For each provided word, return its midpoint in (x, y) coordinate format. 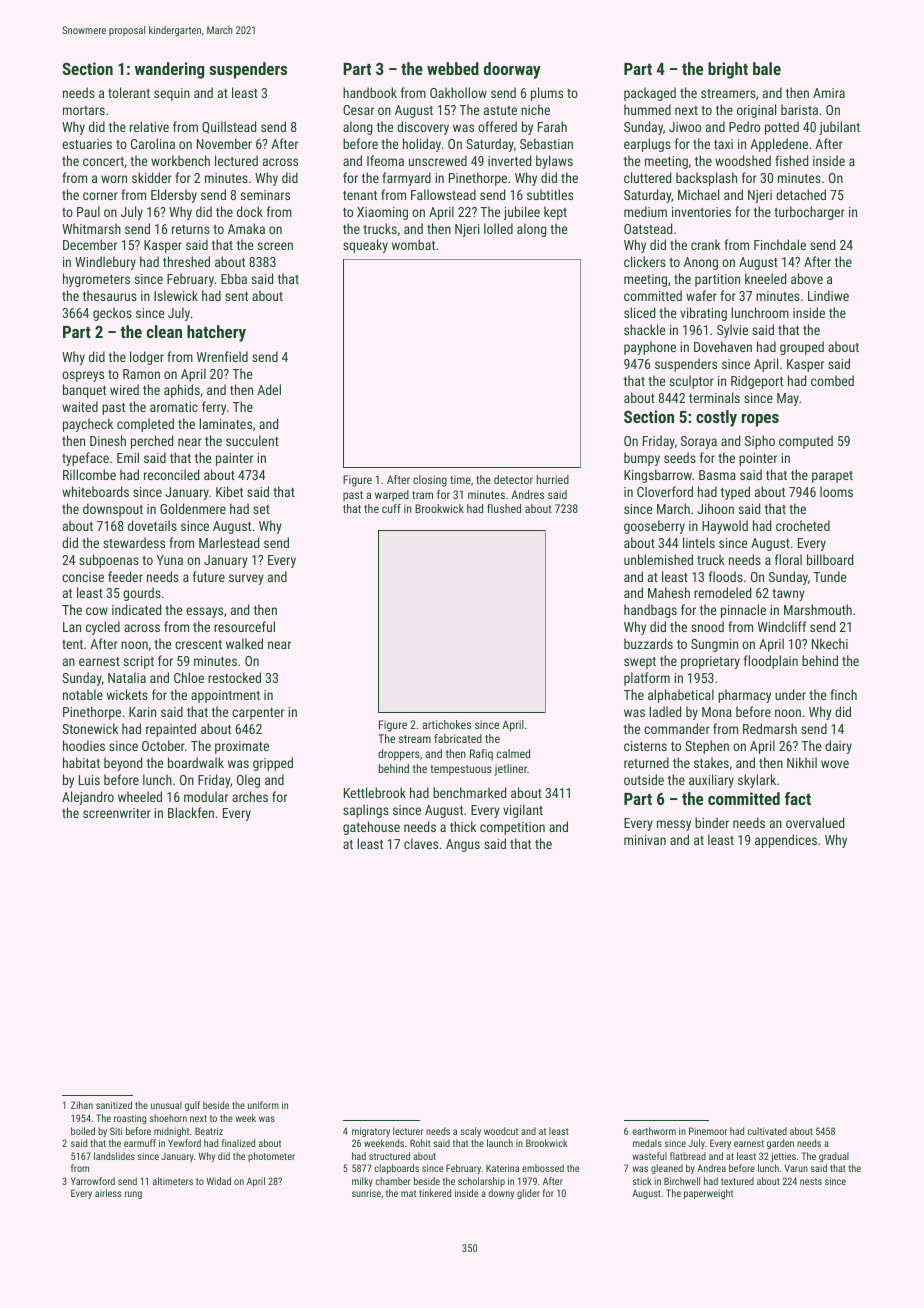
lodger (147, 358)
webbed (453, 68)
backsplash (706, 179)
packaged (650, 94)
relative (149, 126)
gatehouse (371, 828)
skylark (757, 781)
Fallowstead (443, 194)
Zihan (82, 1105)
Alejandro (88, 798)
